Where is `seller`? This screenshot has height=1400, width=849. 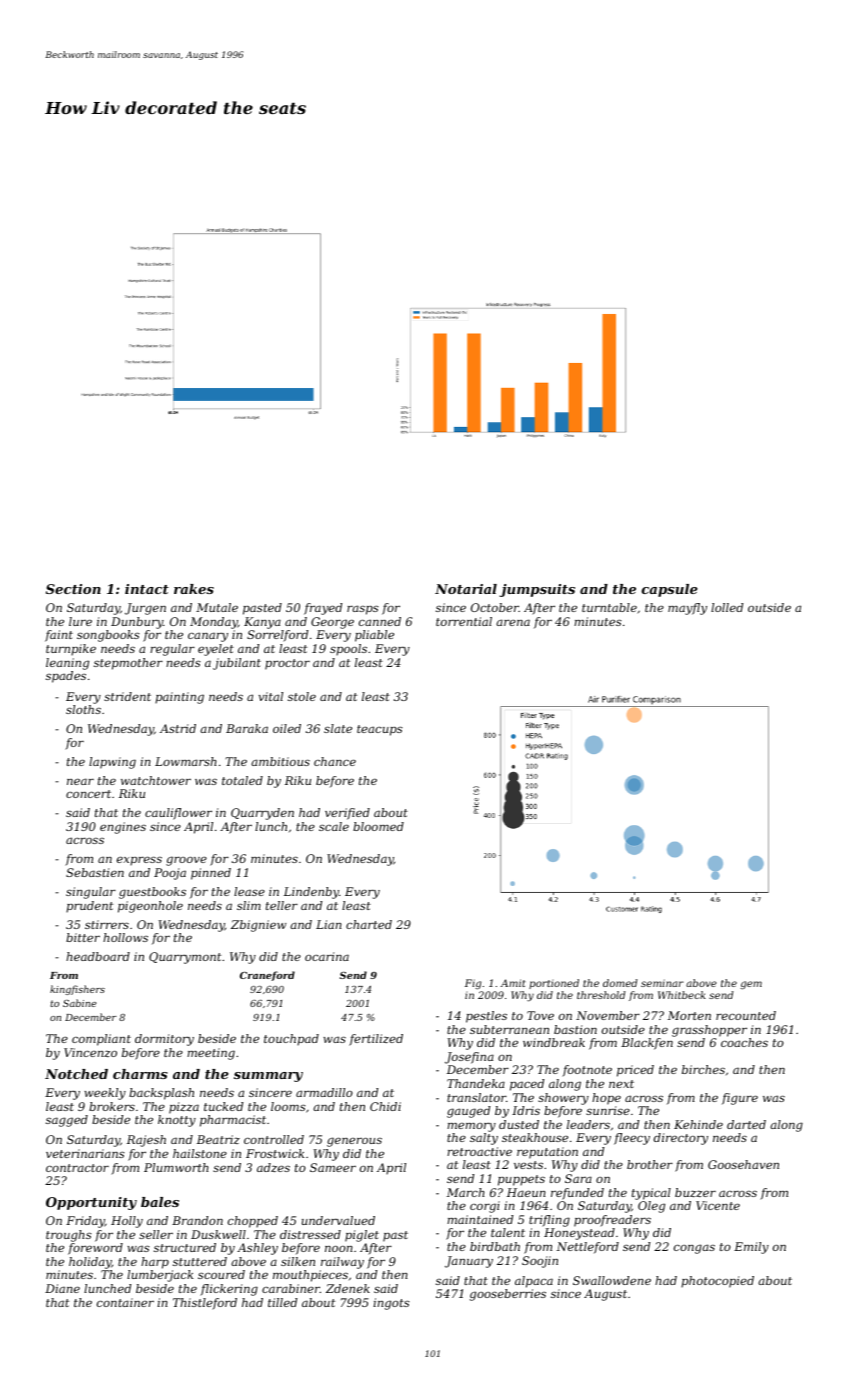 seller is located at coordinates (156, 1234).
